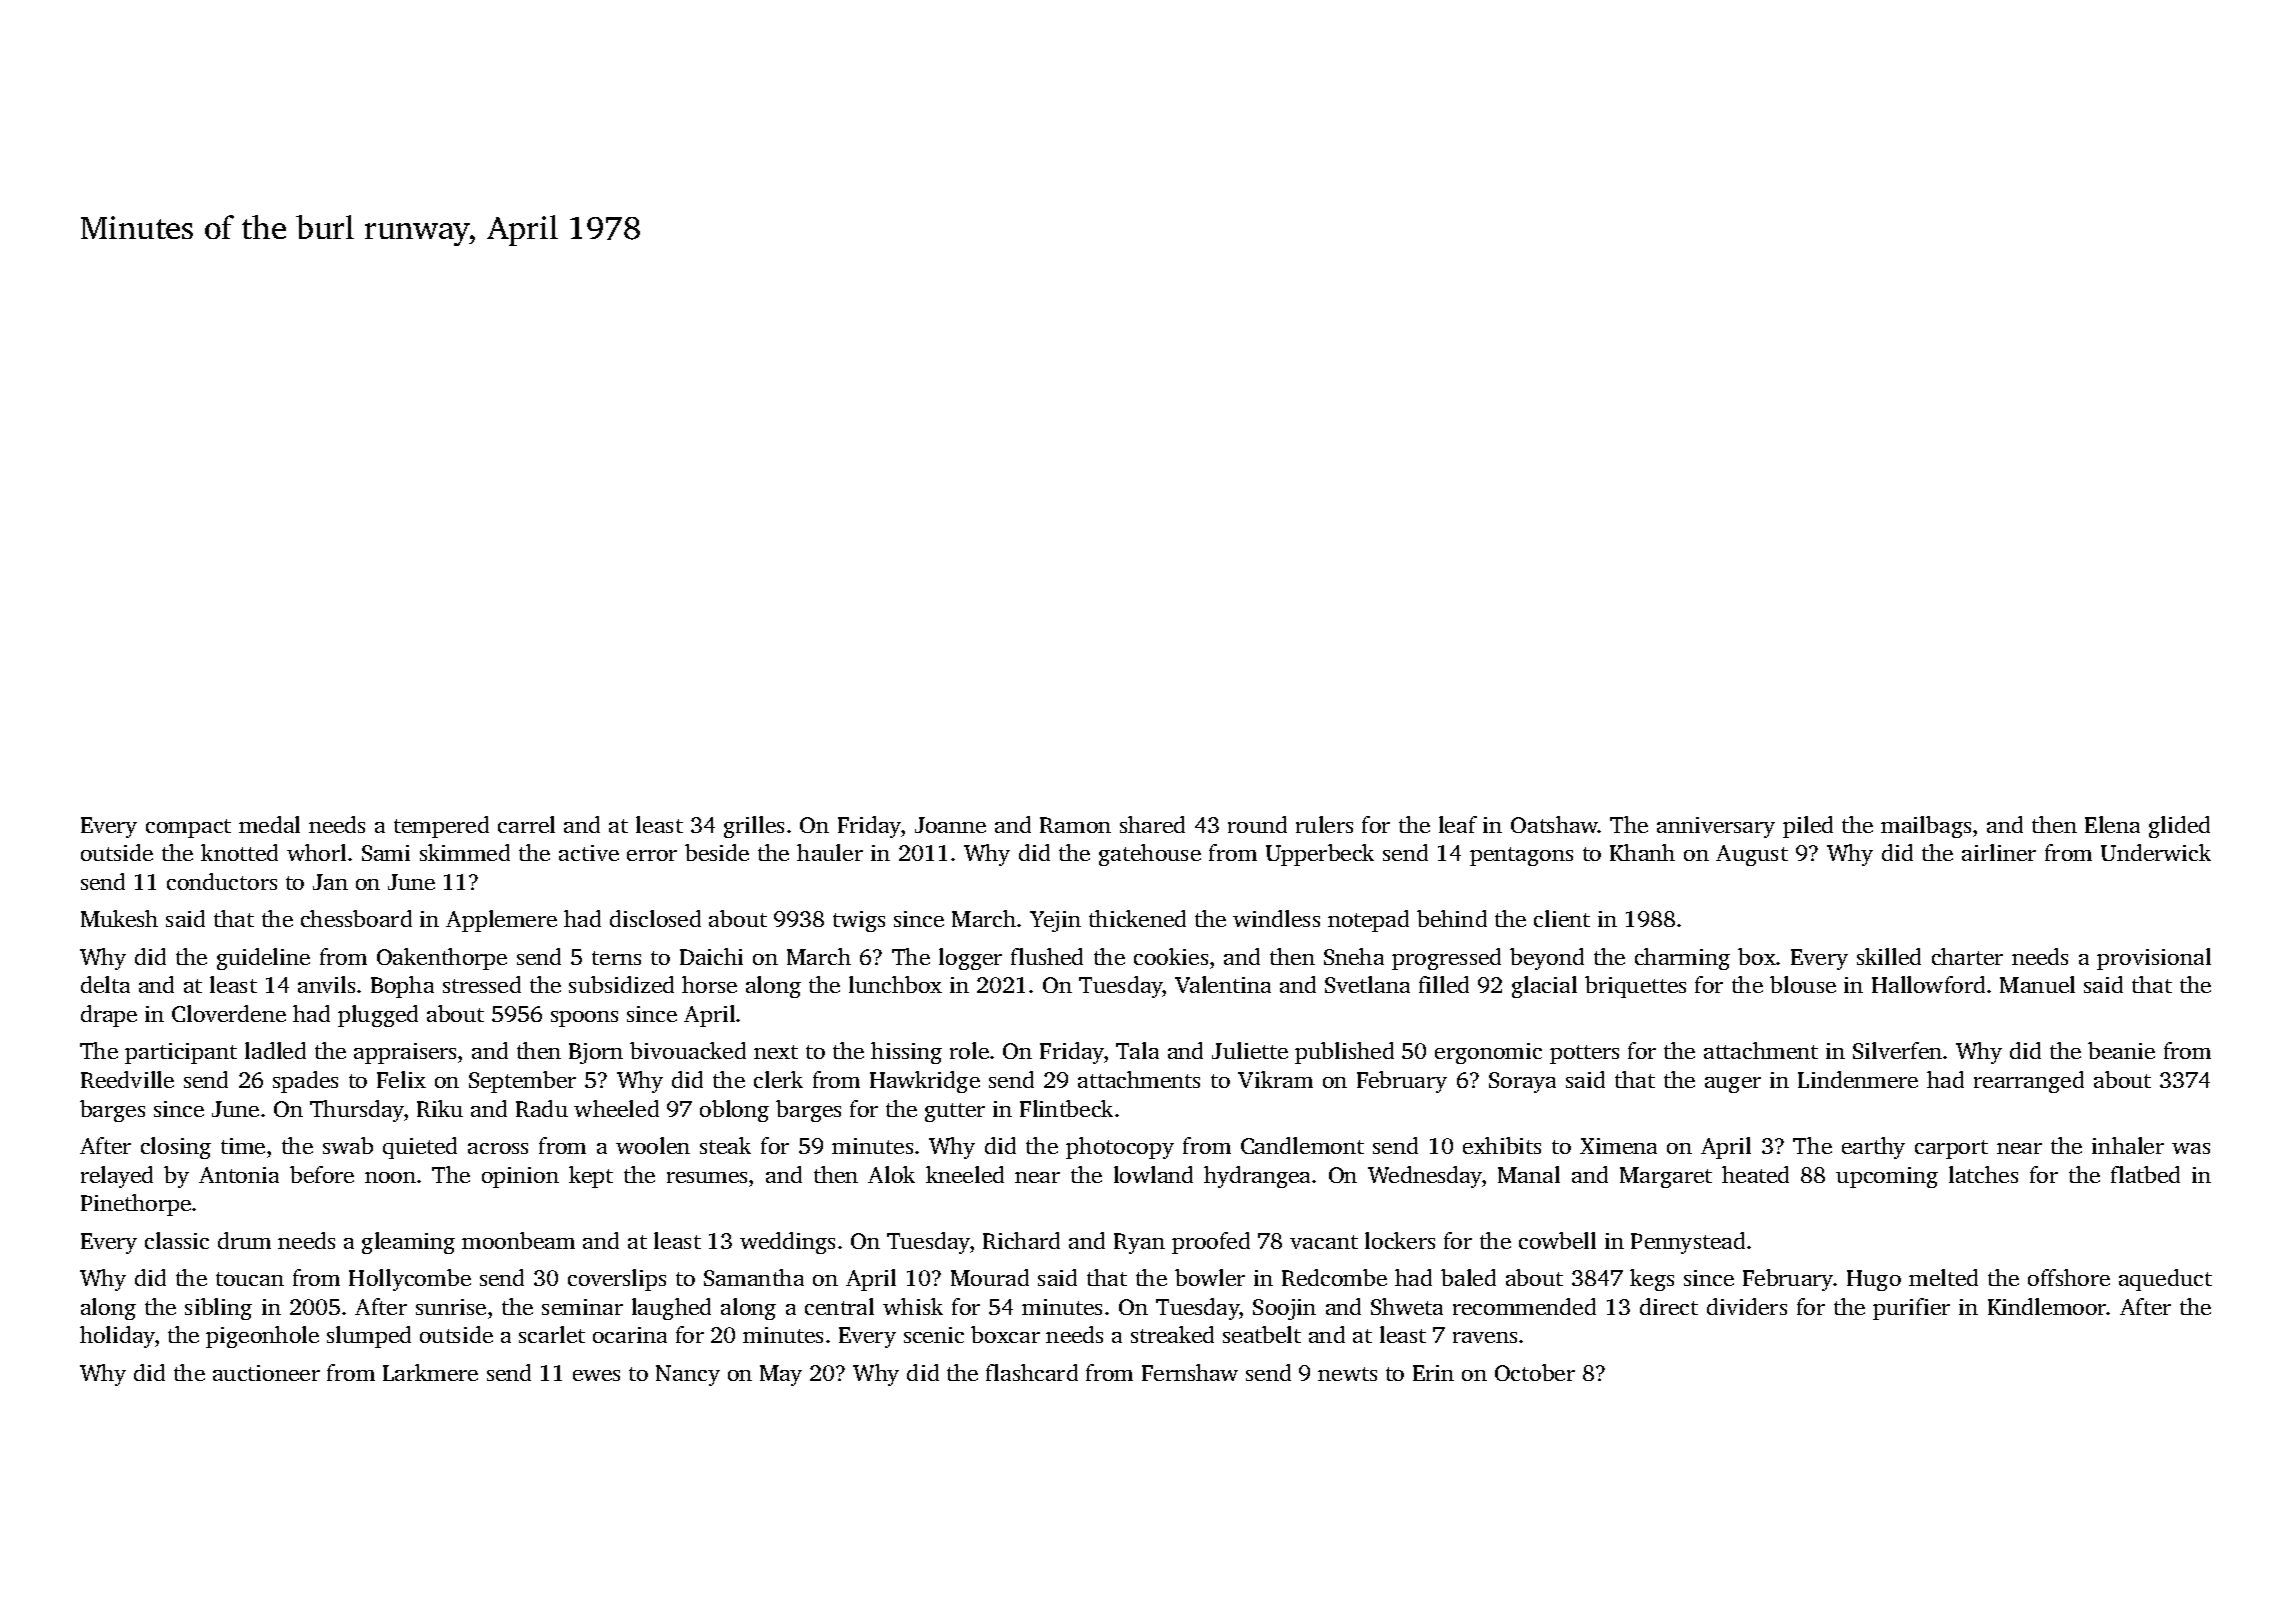 This page has width=2292, height=1620. Describe the element at coordinates (1120, 1148) in the page. I see `photocopy` at that location.
